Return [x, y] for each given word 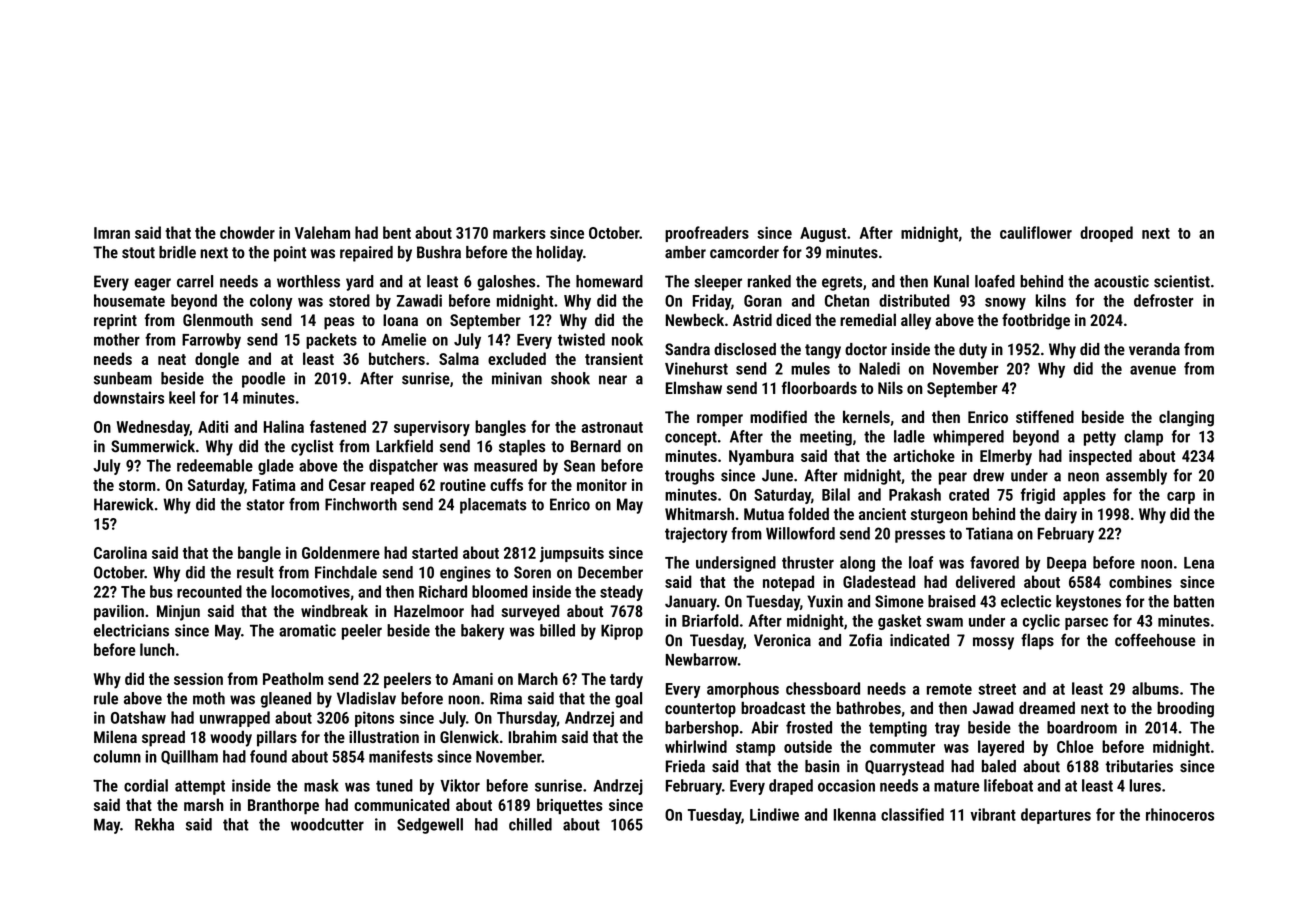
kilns [1051, 300]
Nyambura [761, 457]
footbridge [1036, 321]
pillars [277, 738]
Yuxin [825, 601]
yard [360, 283]
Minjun [178, 613]
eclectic [1026, 601]
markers [519, 232]
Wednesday [153, 428]
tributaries [1139, 766]
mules [810, 368]
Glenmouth [218, 319]
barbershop [702, 729]
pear [953, 478]
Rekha [154, 824]
